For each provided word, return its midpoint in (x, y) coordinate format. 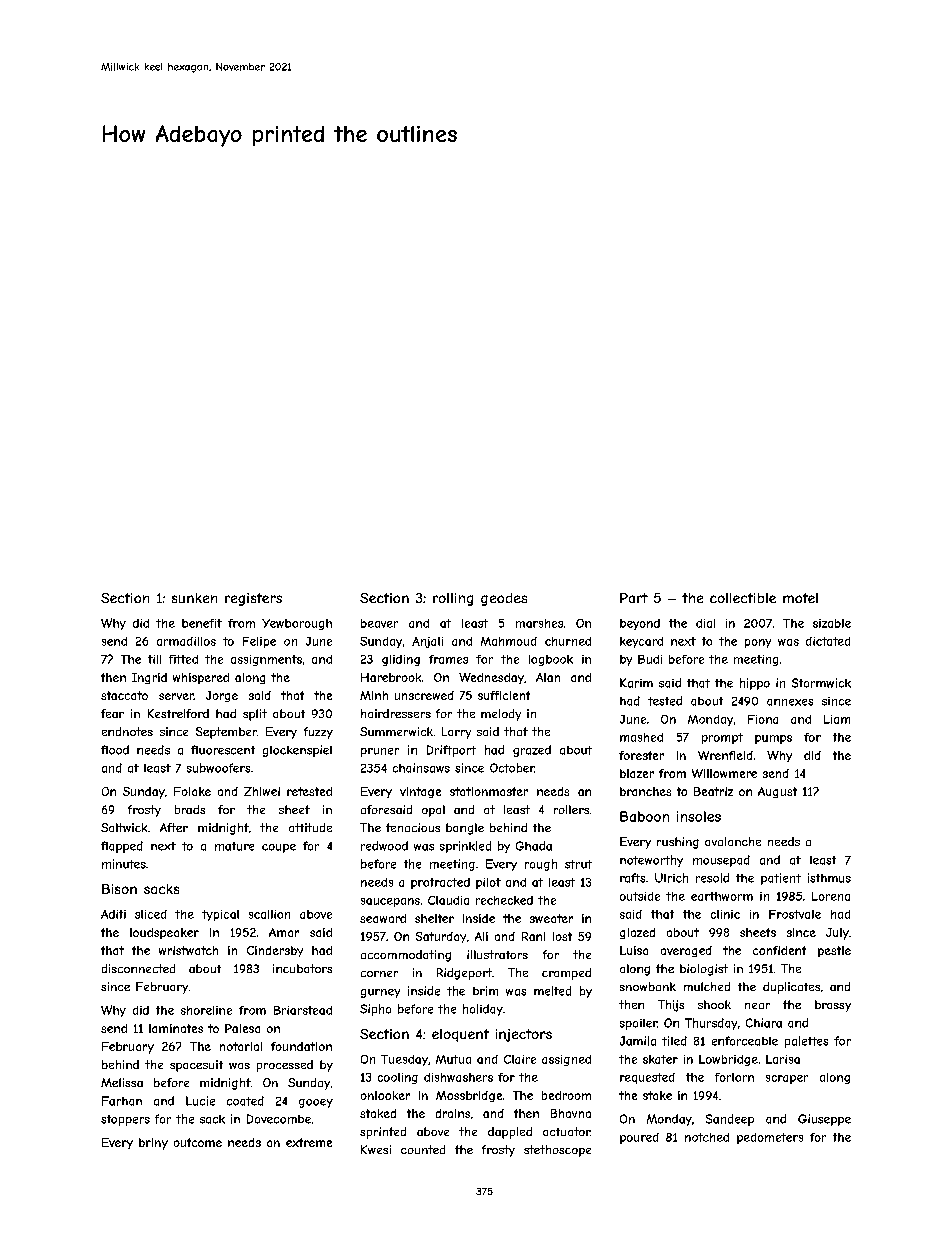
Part (634, 598)
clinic (725, 914)
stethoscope (557, 1151)
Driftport (451, 751)
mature (234, 846)
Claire (520, 1059)
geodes (504, 599)
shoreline (206, 1010)
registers (253, 599)
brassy (833, 1006)
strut (578, 864)
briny (153, 1144)
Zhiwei (262, 791)
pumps (773, 739)
